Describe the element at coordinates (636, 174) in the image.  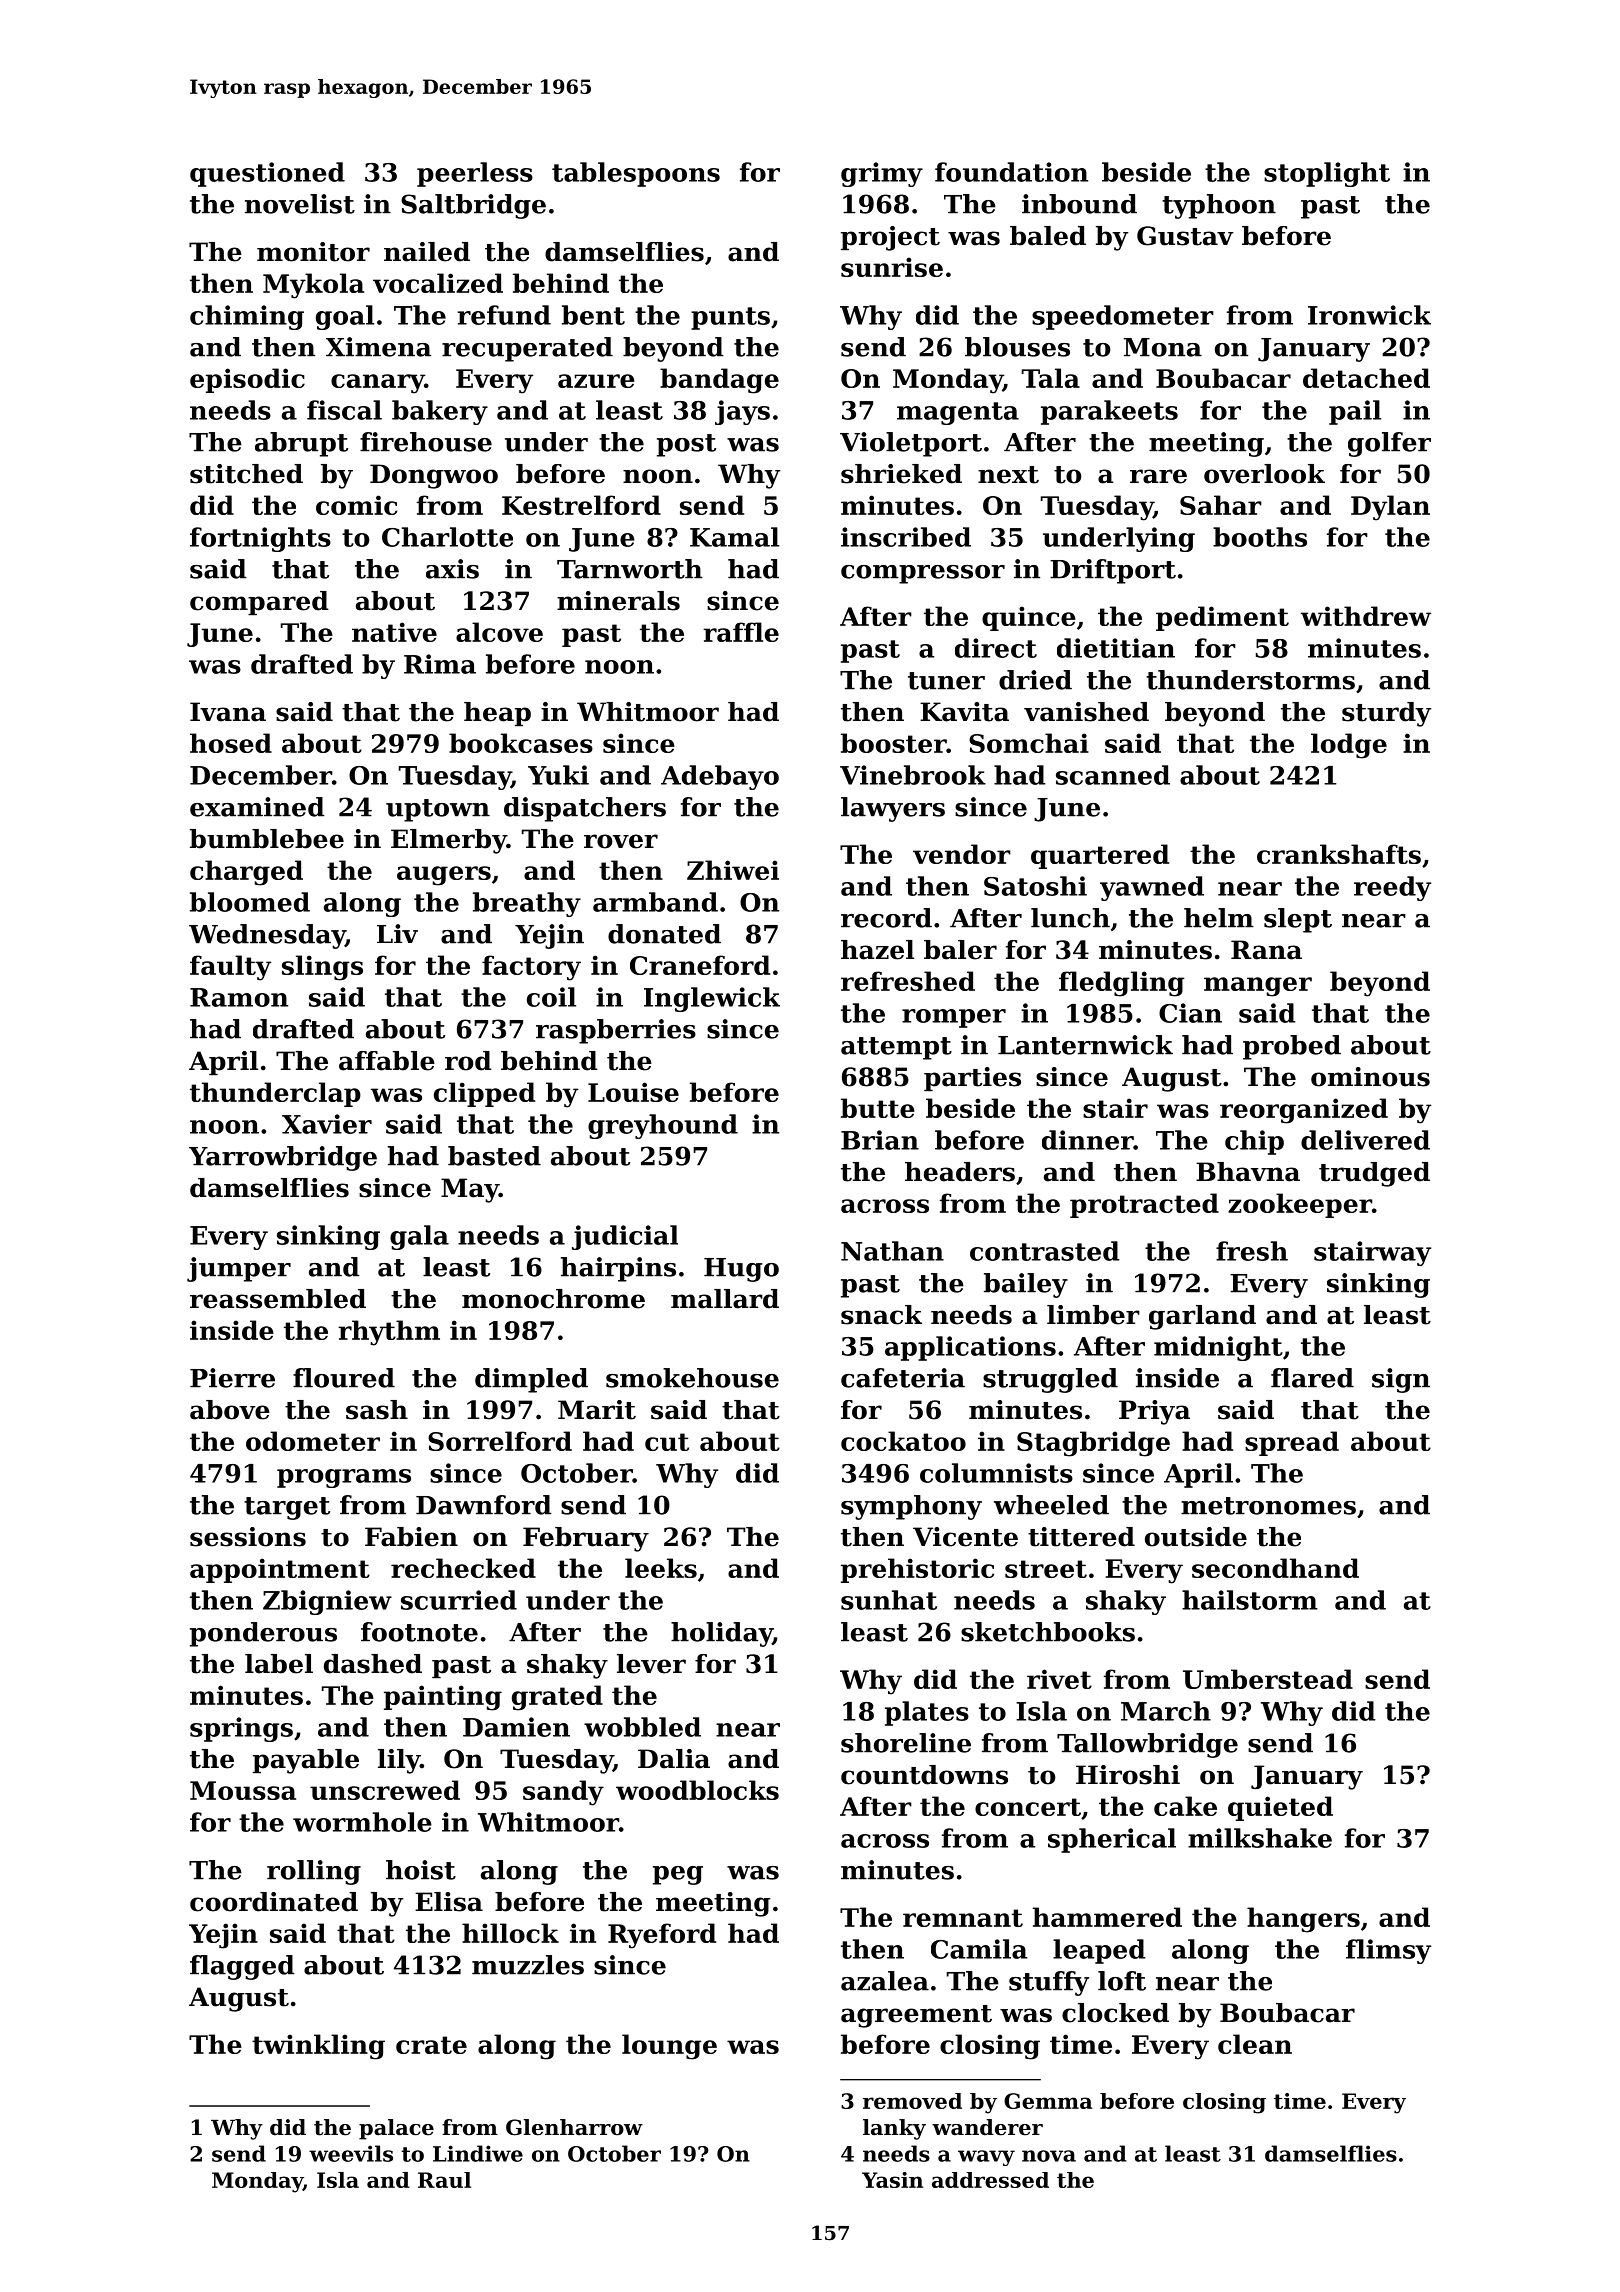
I see `tablespoons` at that location.
